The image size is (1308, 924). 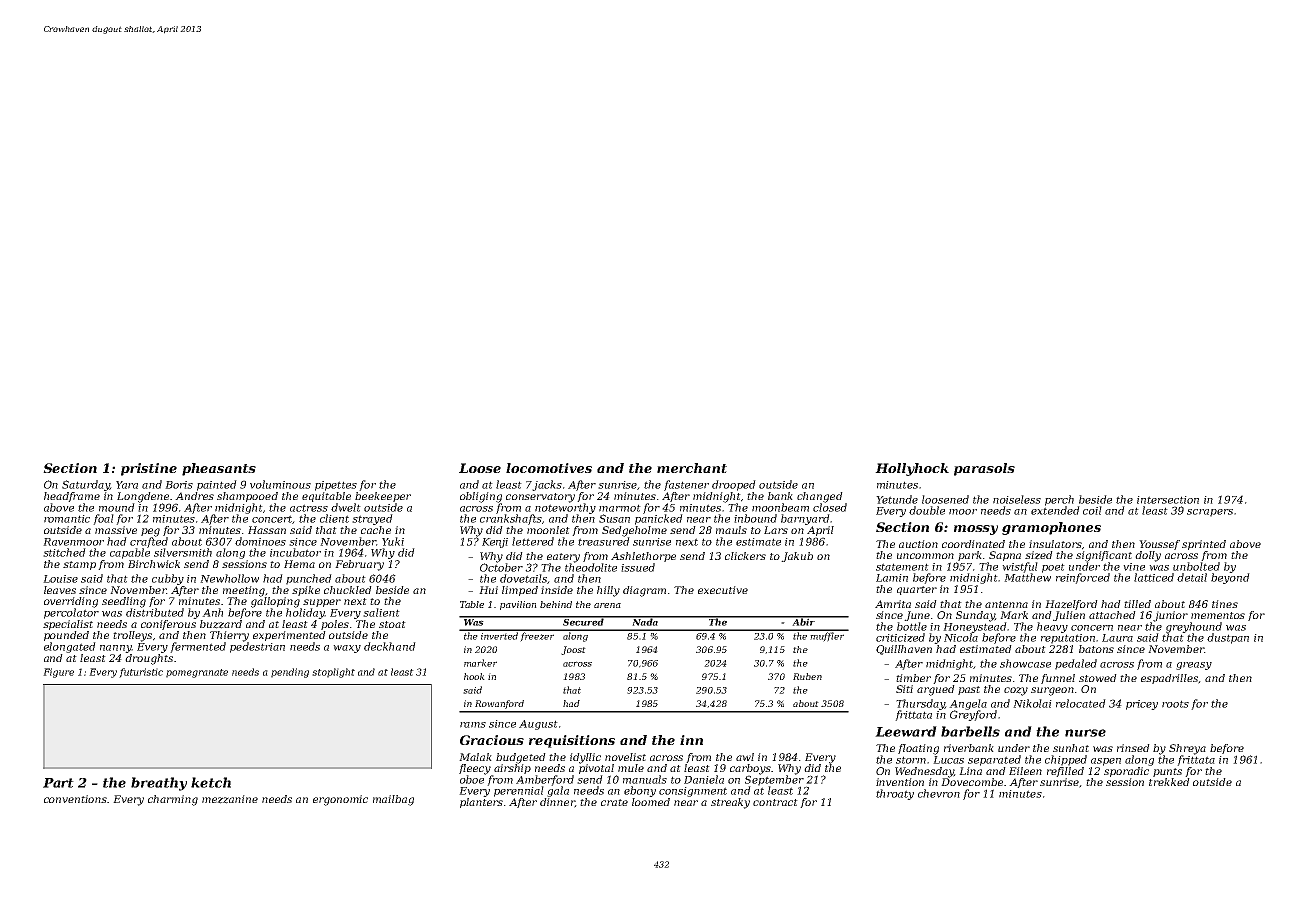 I want to click on Hollyhock, so click(x=912, y=469).
